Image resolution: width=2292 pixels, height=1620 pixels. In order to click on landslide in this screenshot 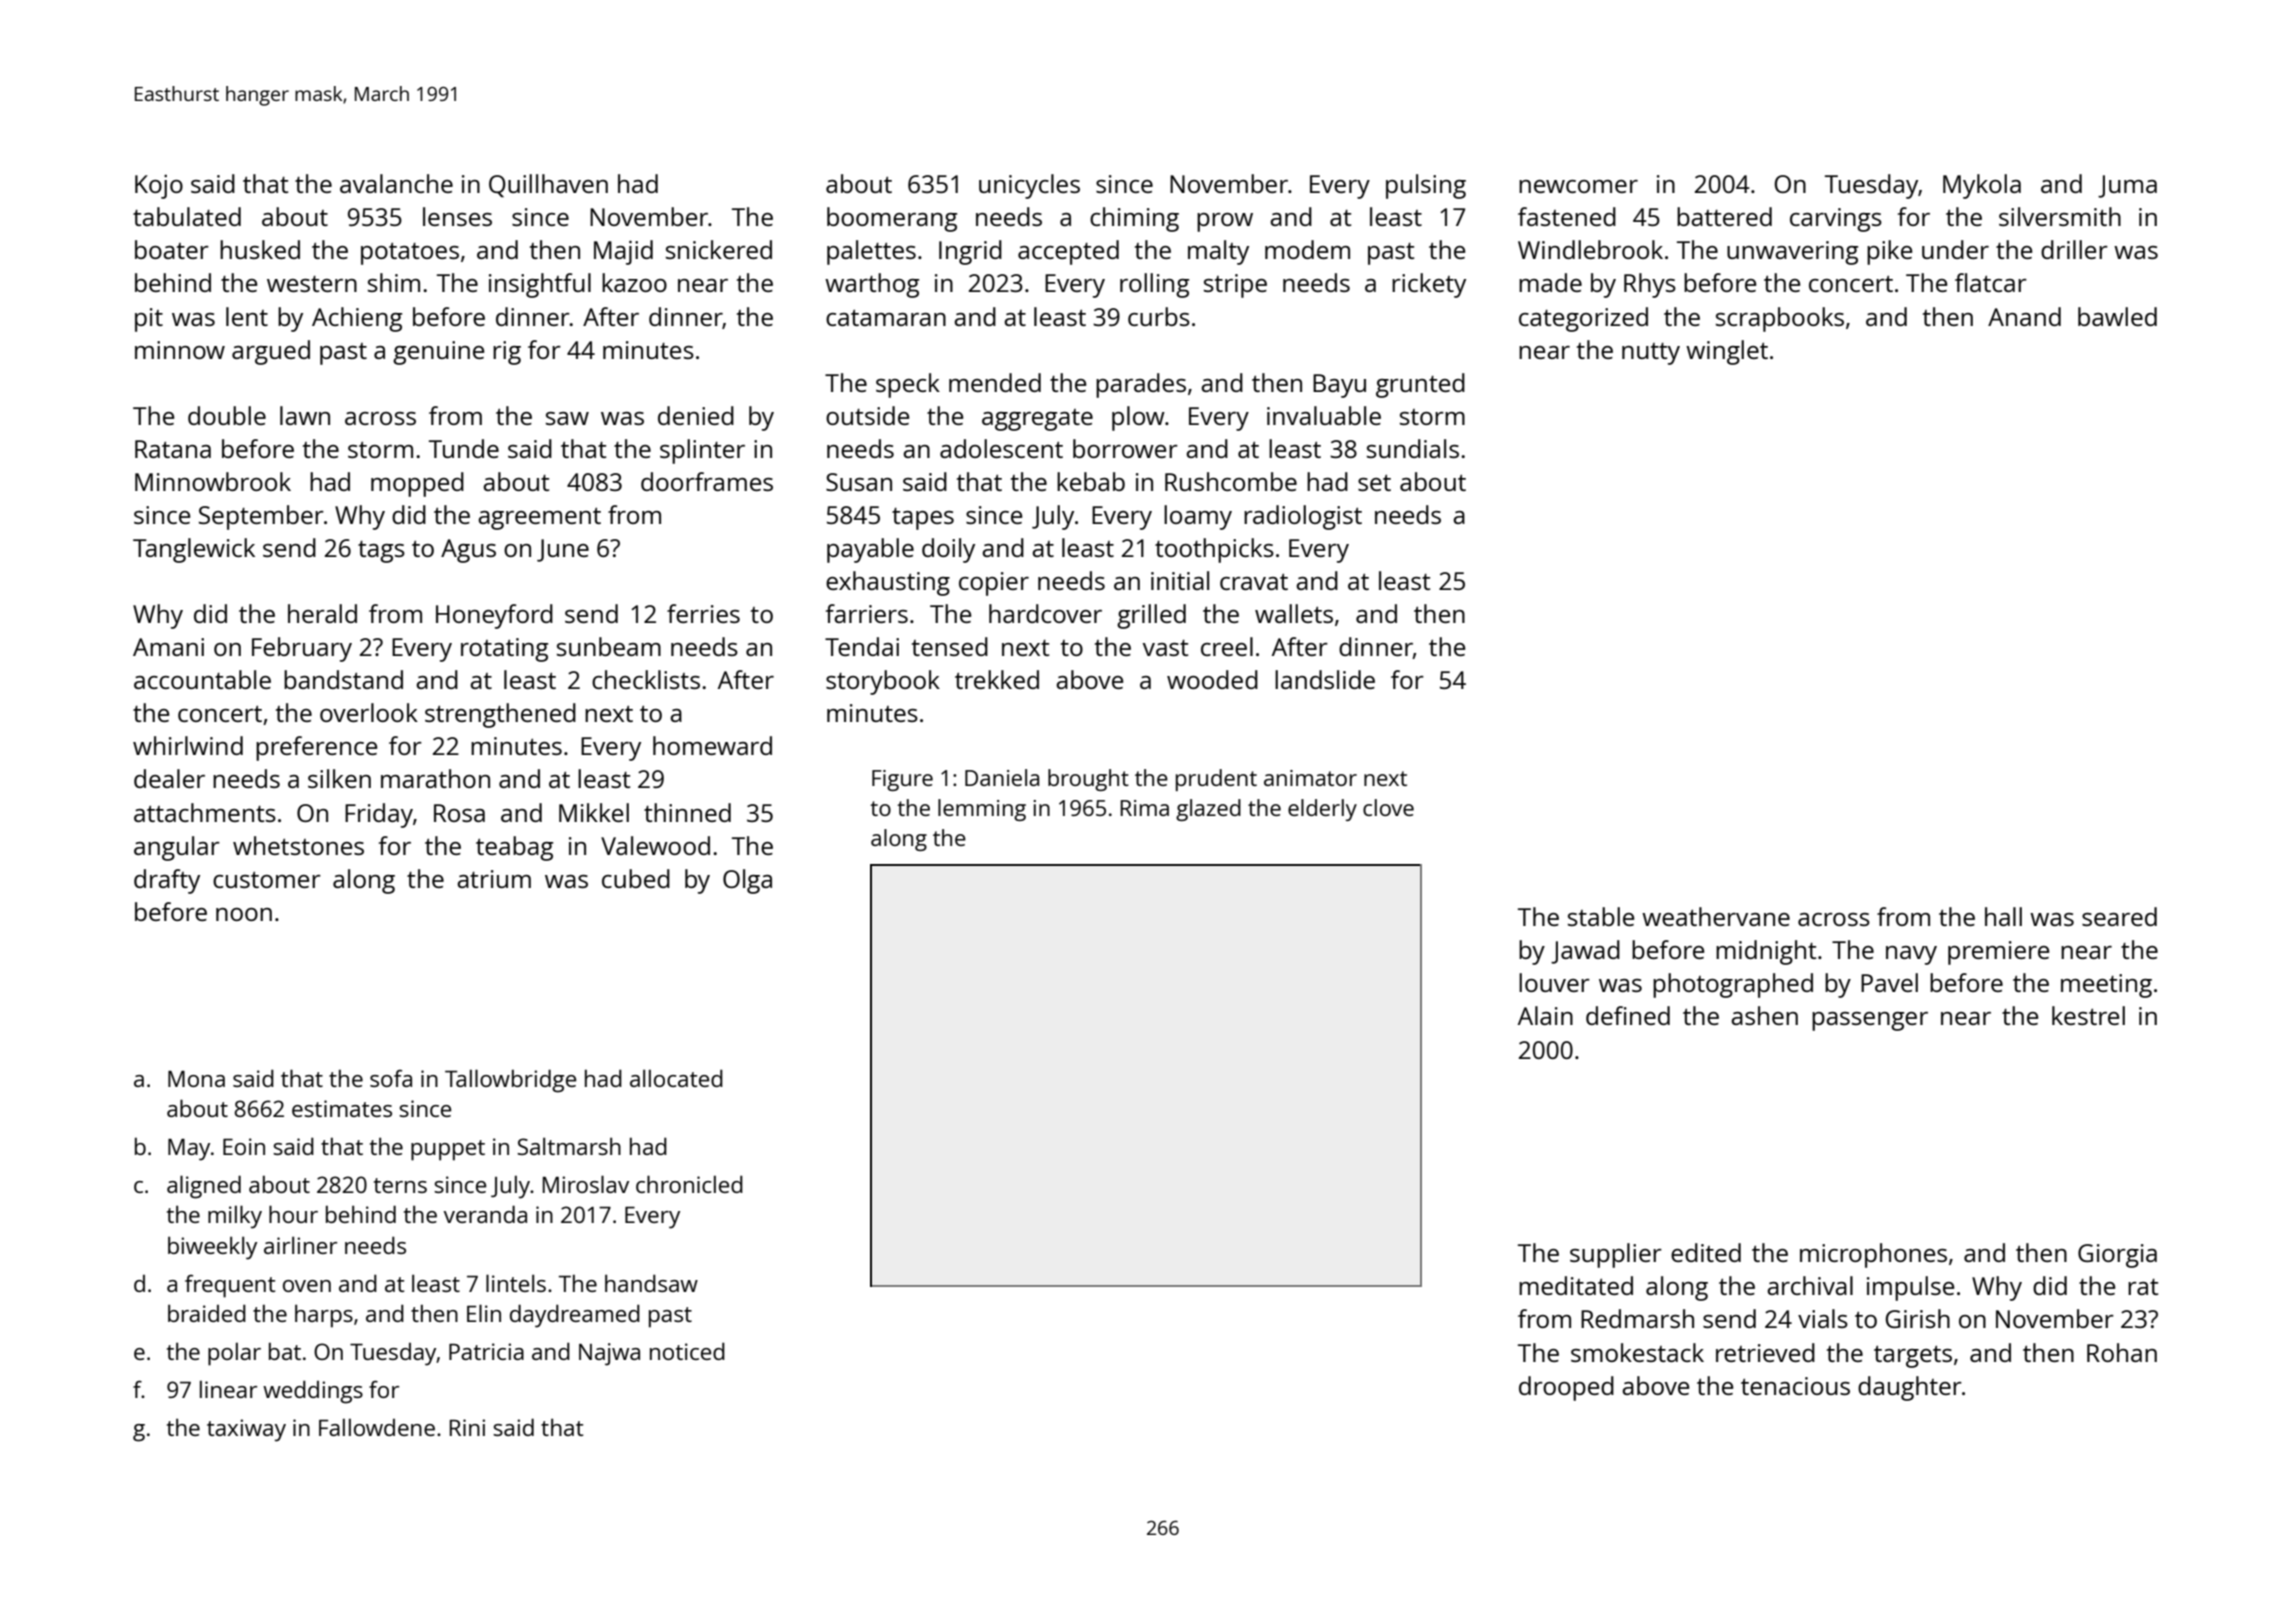, I will do `click(1325, 679)`.
